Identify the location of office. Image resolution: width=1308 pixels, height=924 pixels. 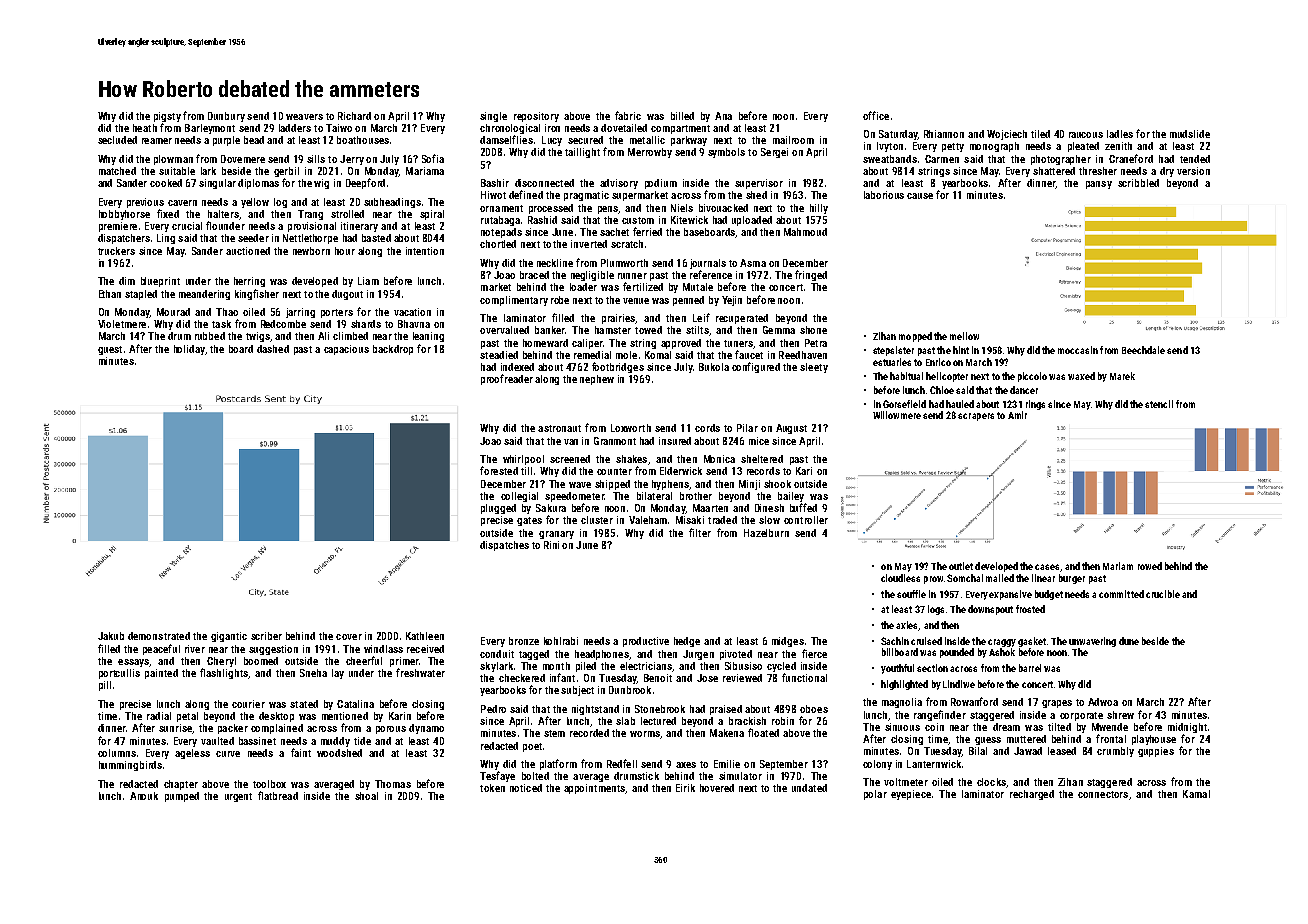
(876, 115).
